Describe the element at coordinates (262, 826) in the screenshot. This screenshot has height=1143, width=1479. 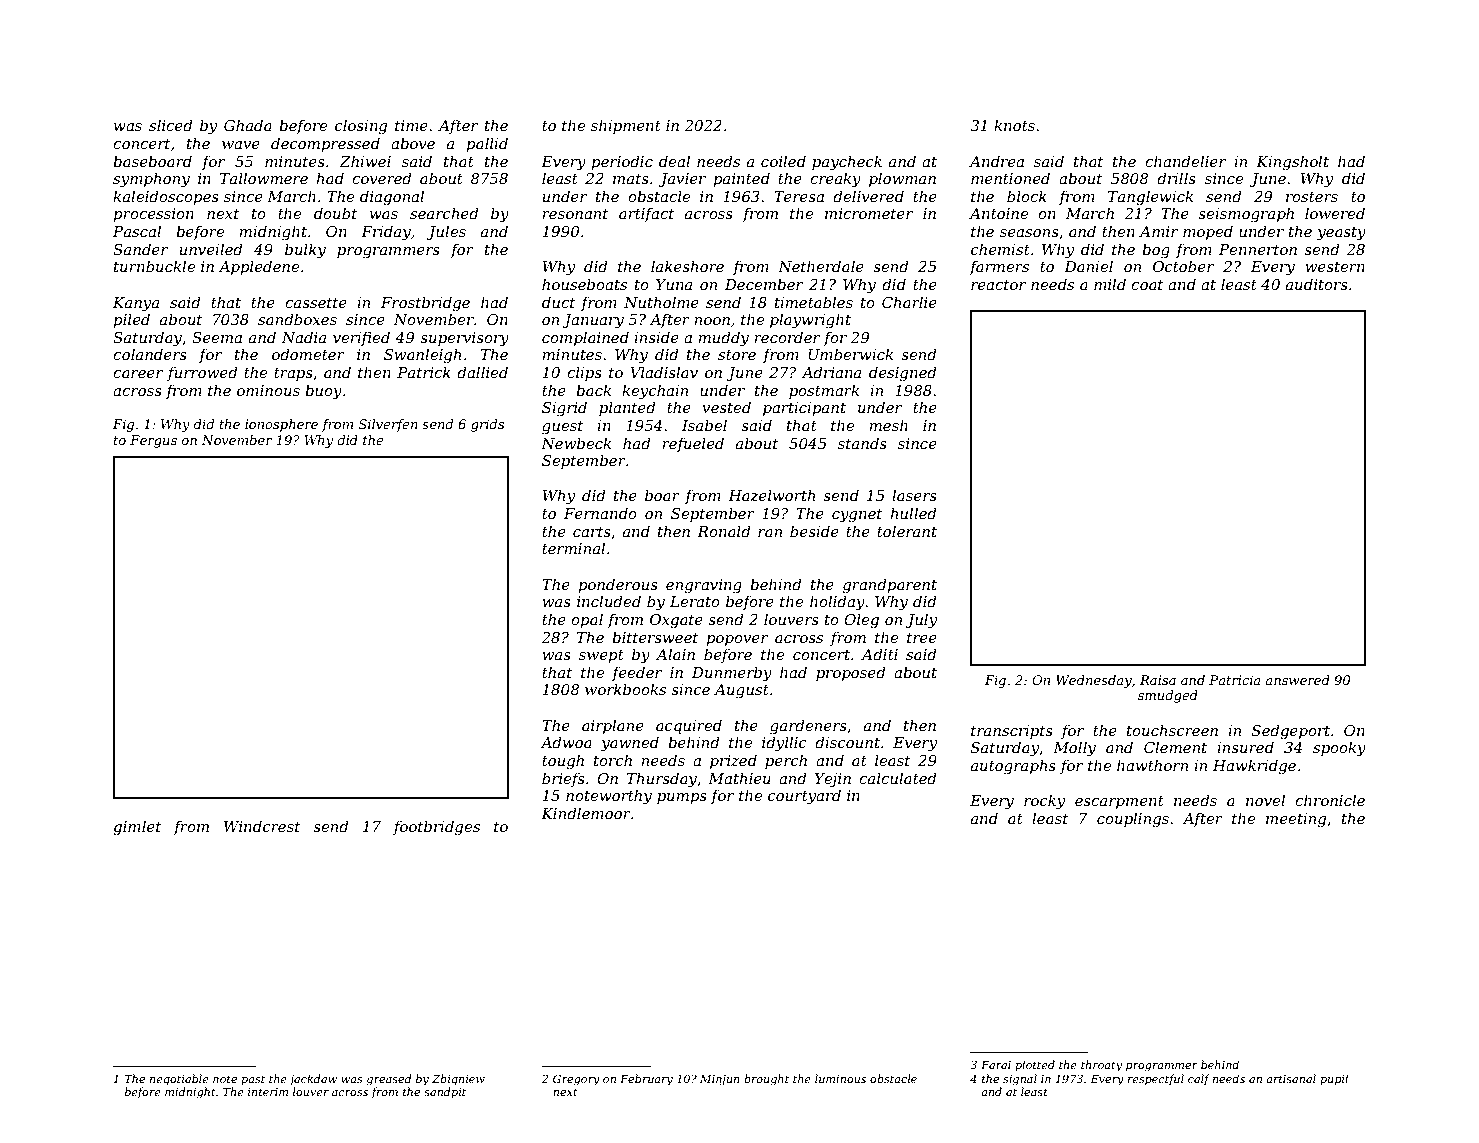
I see `Windcrest` at that location.
